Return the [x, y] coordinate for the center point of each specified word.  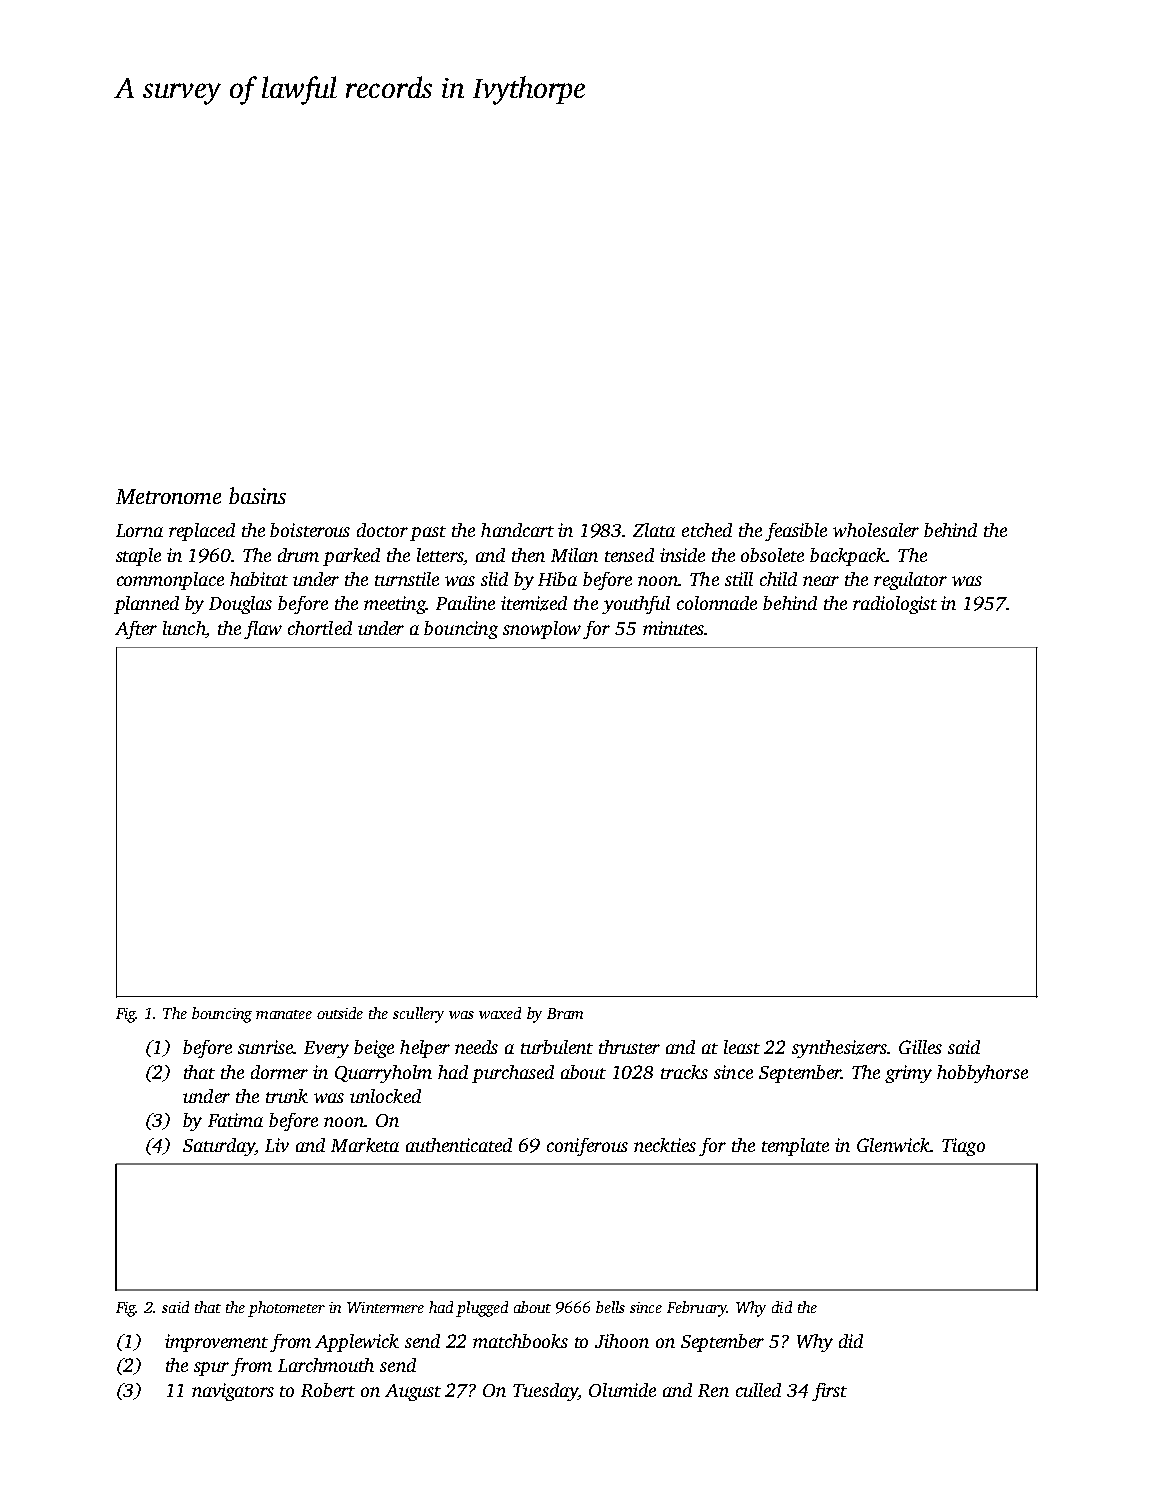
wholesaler [876, 530]
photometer [286, 1309]
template [795, 1147]
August [413, 1392]
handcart [517, 530]
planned [146, 605]
